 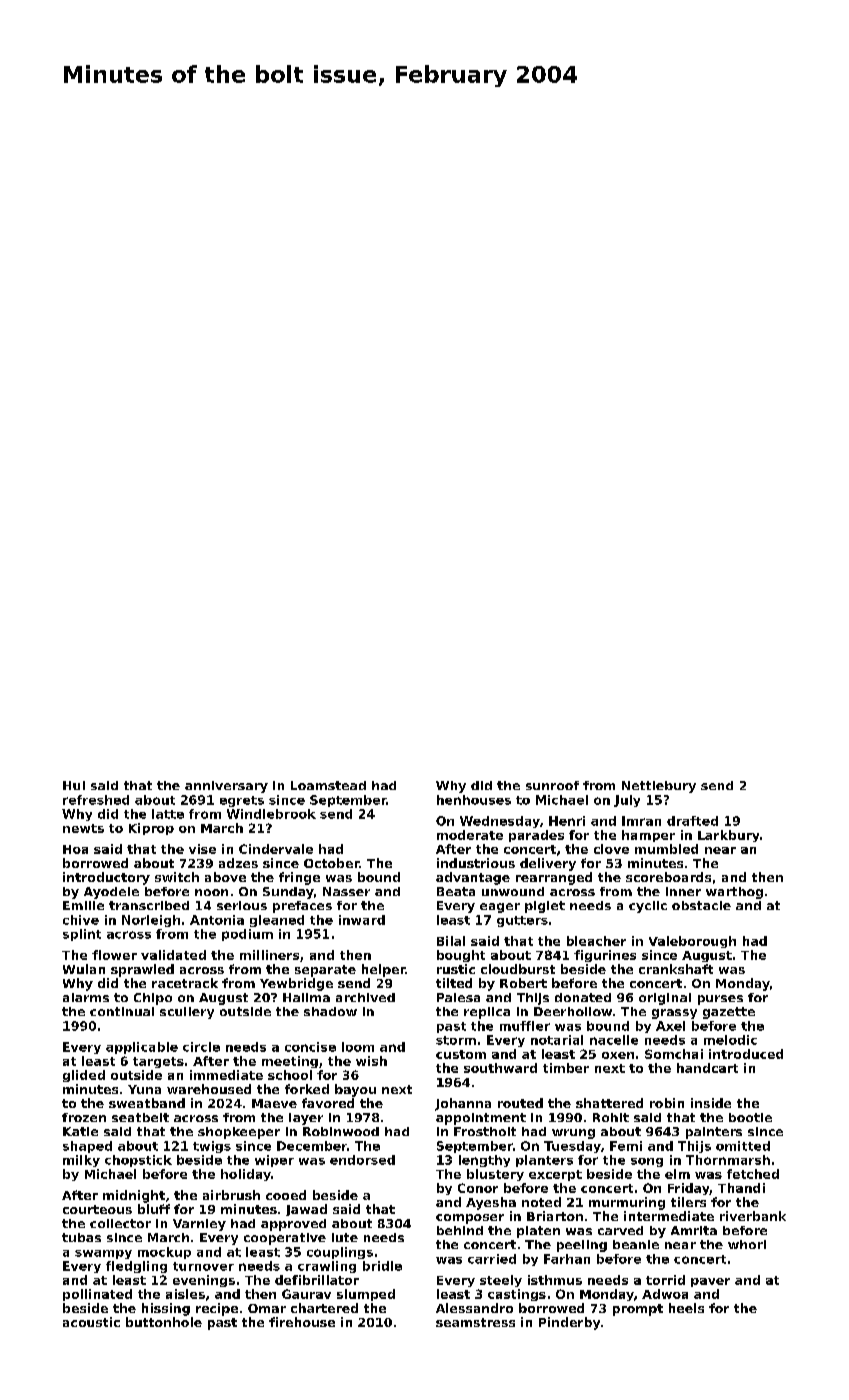 What do you see at coordinates (226, 787) in the screenshot?
I see `anniversary` at bounding box center [226, 787].
